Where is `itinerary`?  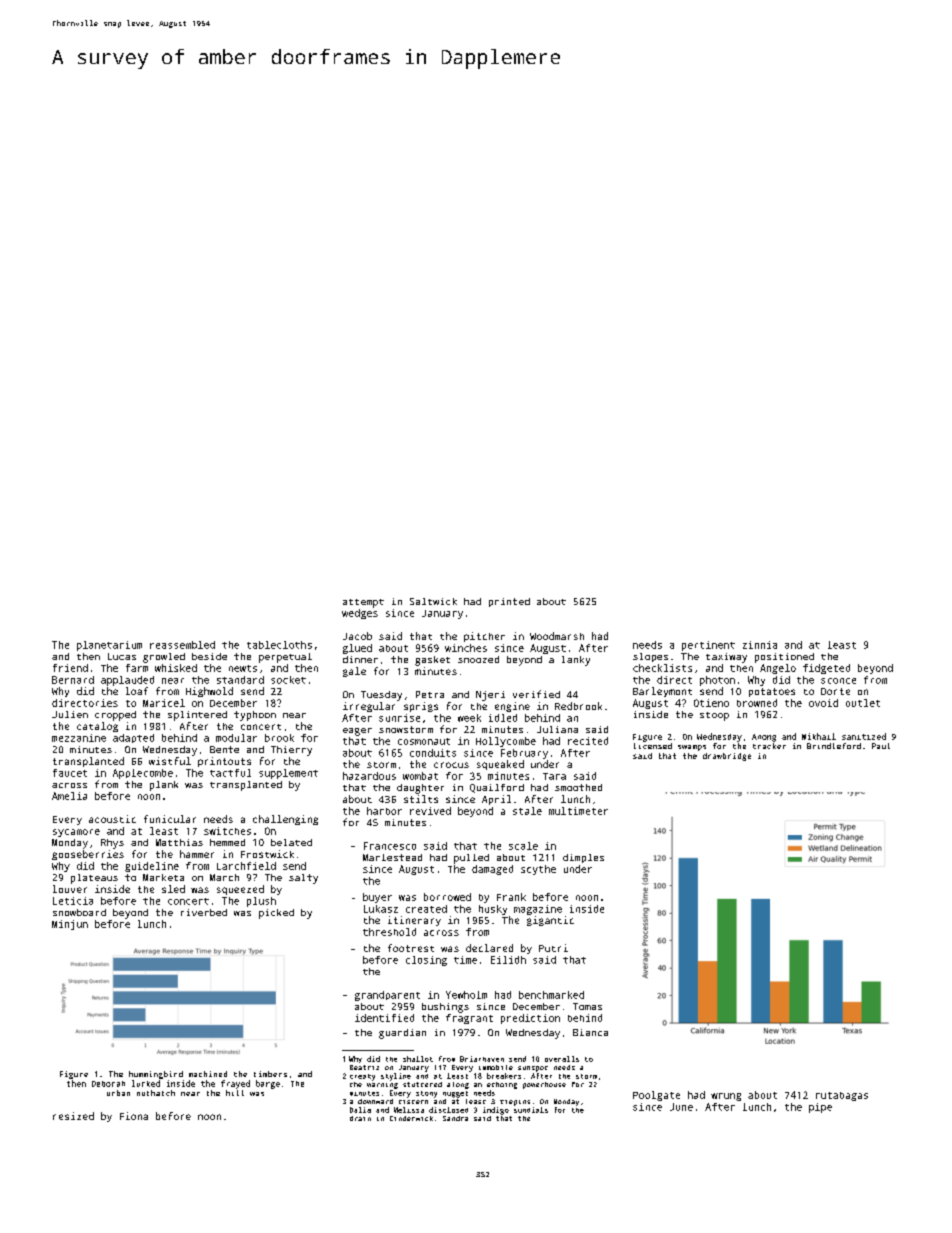
itinerary is located at coordinates (414, 921).
